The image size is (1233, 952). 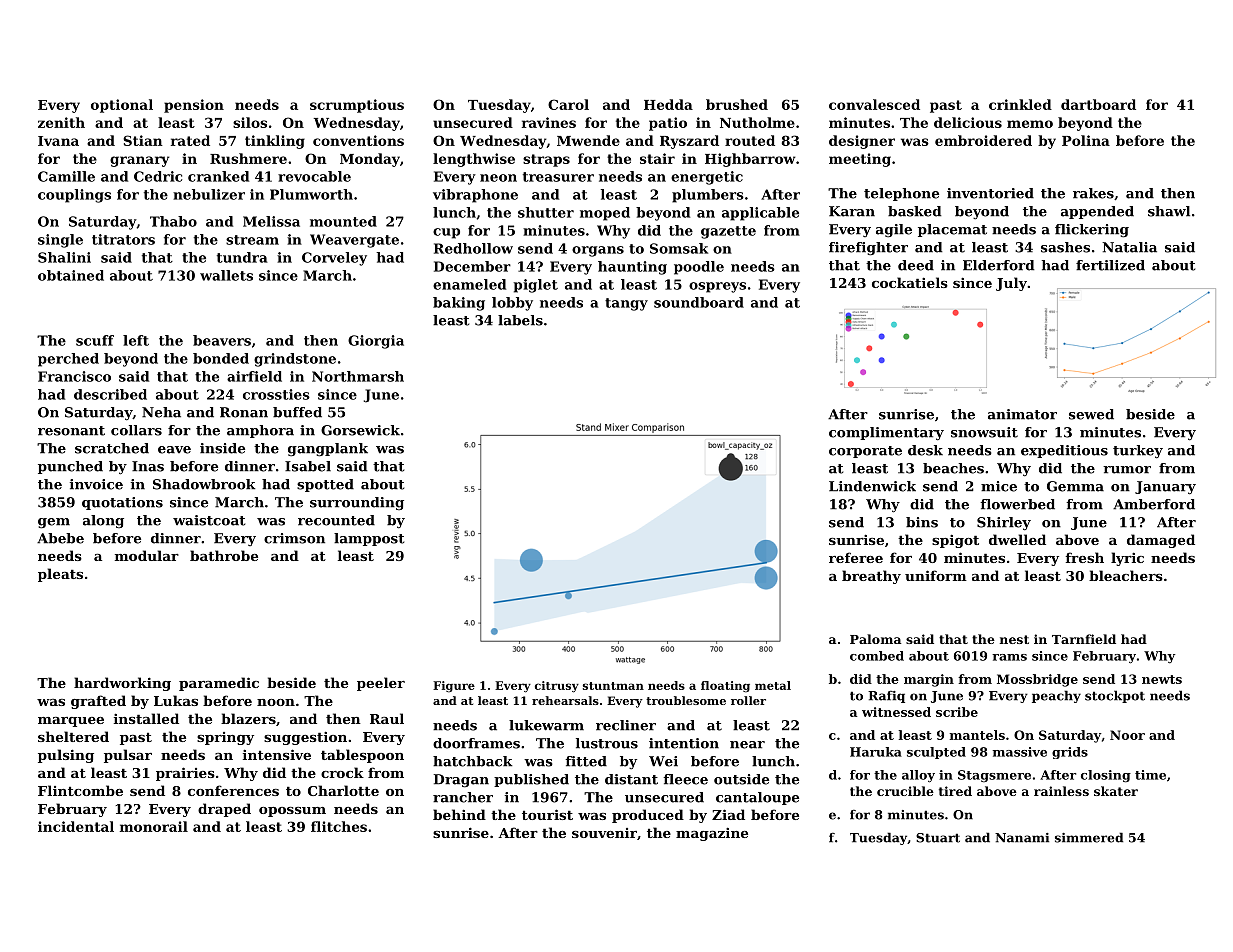 I want to click on Gorsewick, so click(x=360, y=430).
